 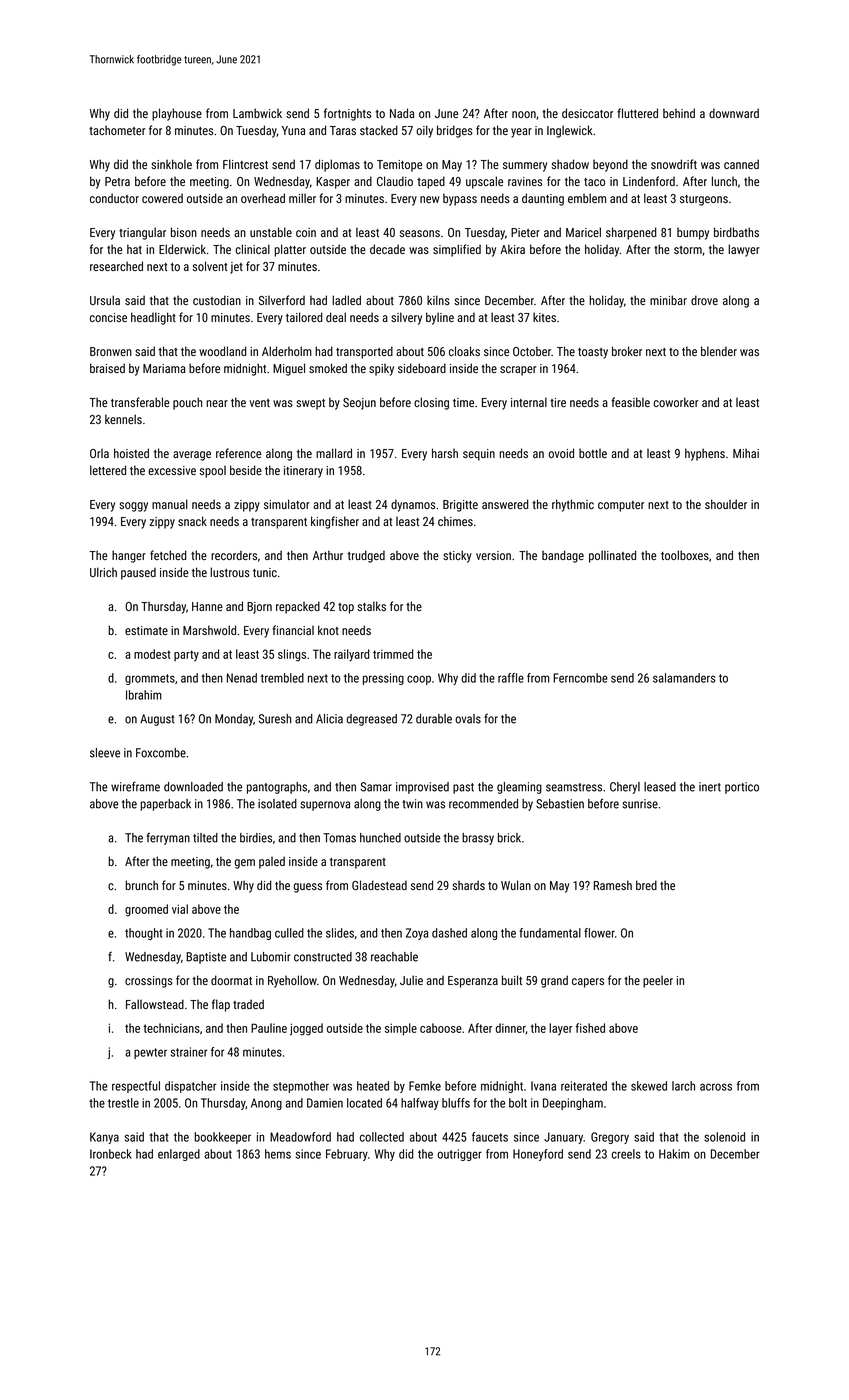 What do you see at coordinates (339, 838) in the screenshot?
I see `Tomas` at bounding box center [339, 838].
